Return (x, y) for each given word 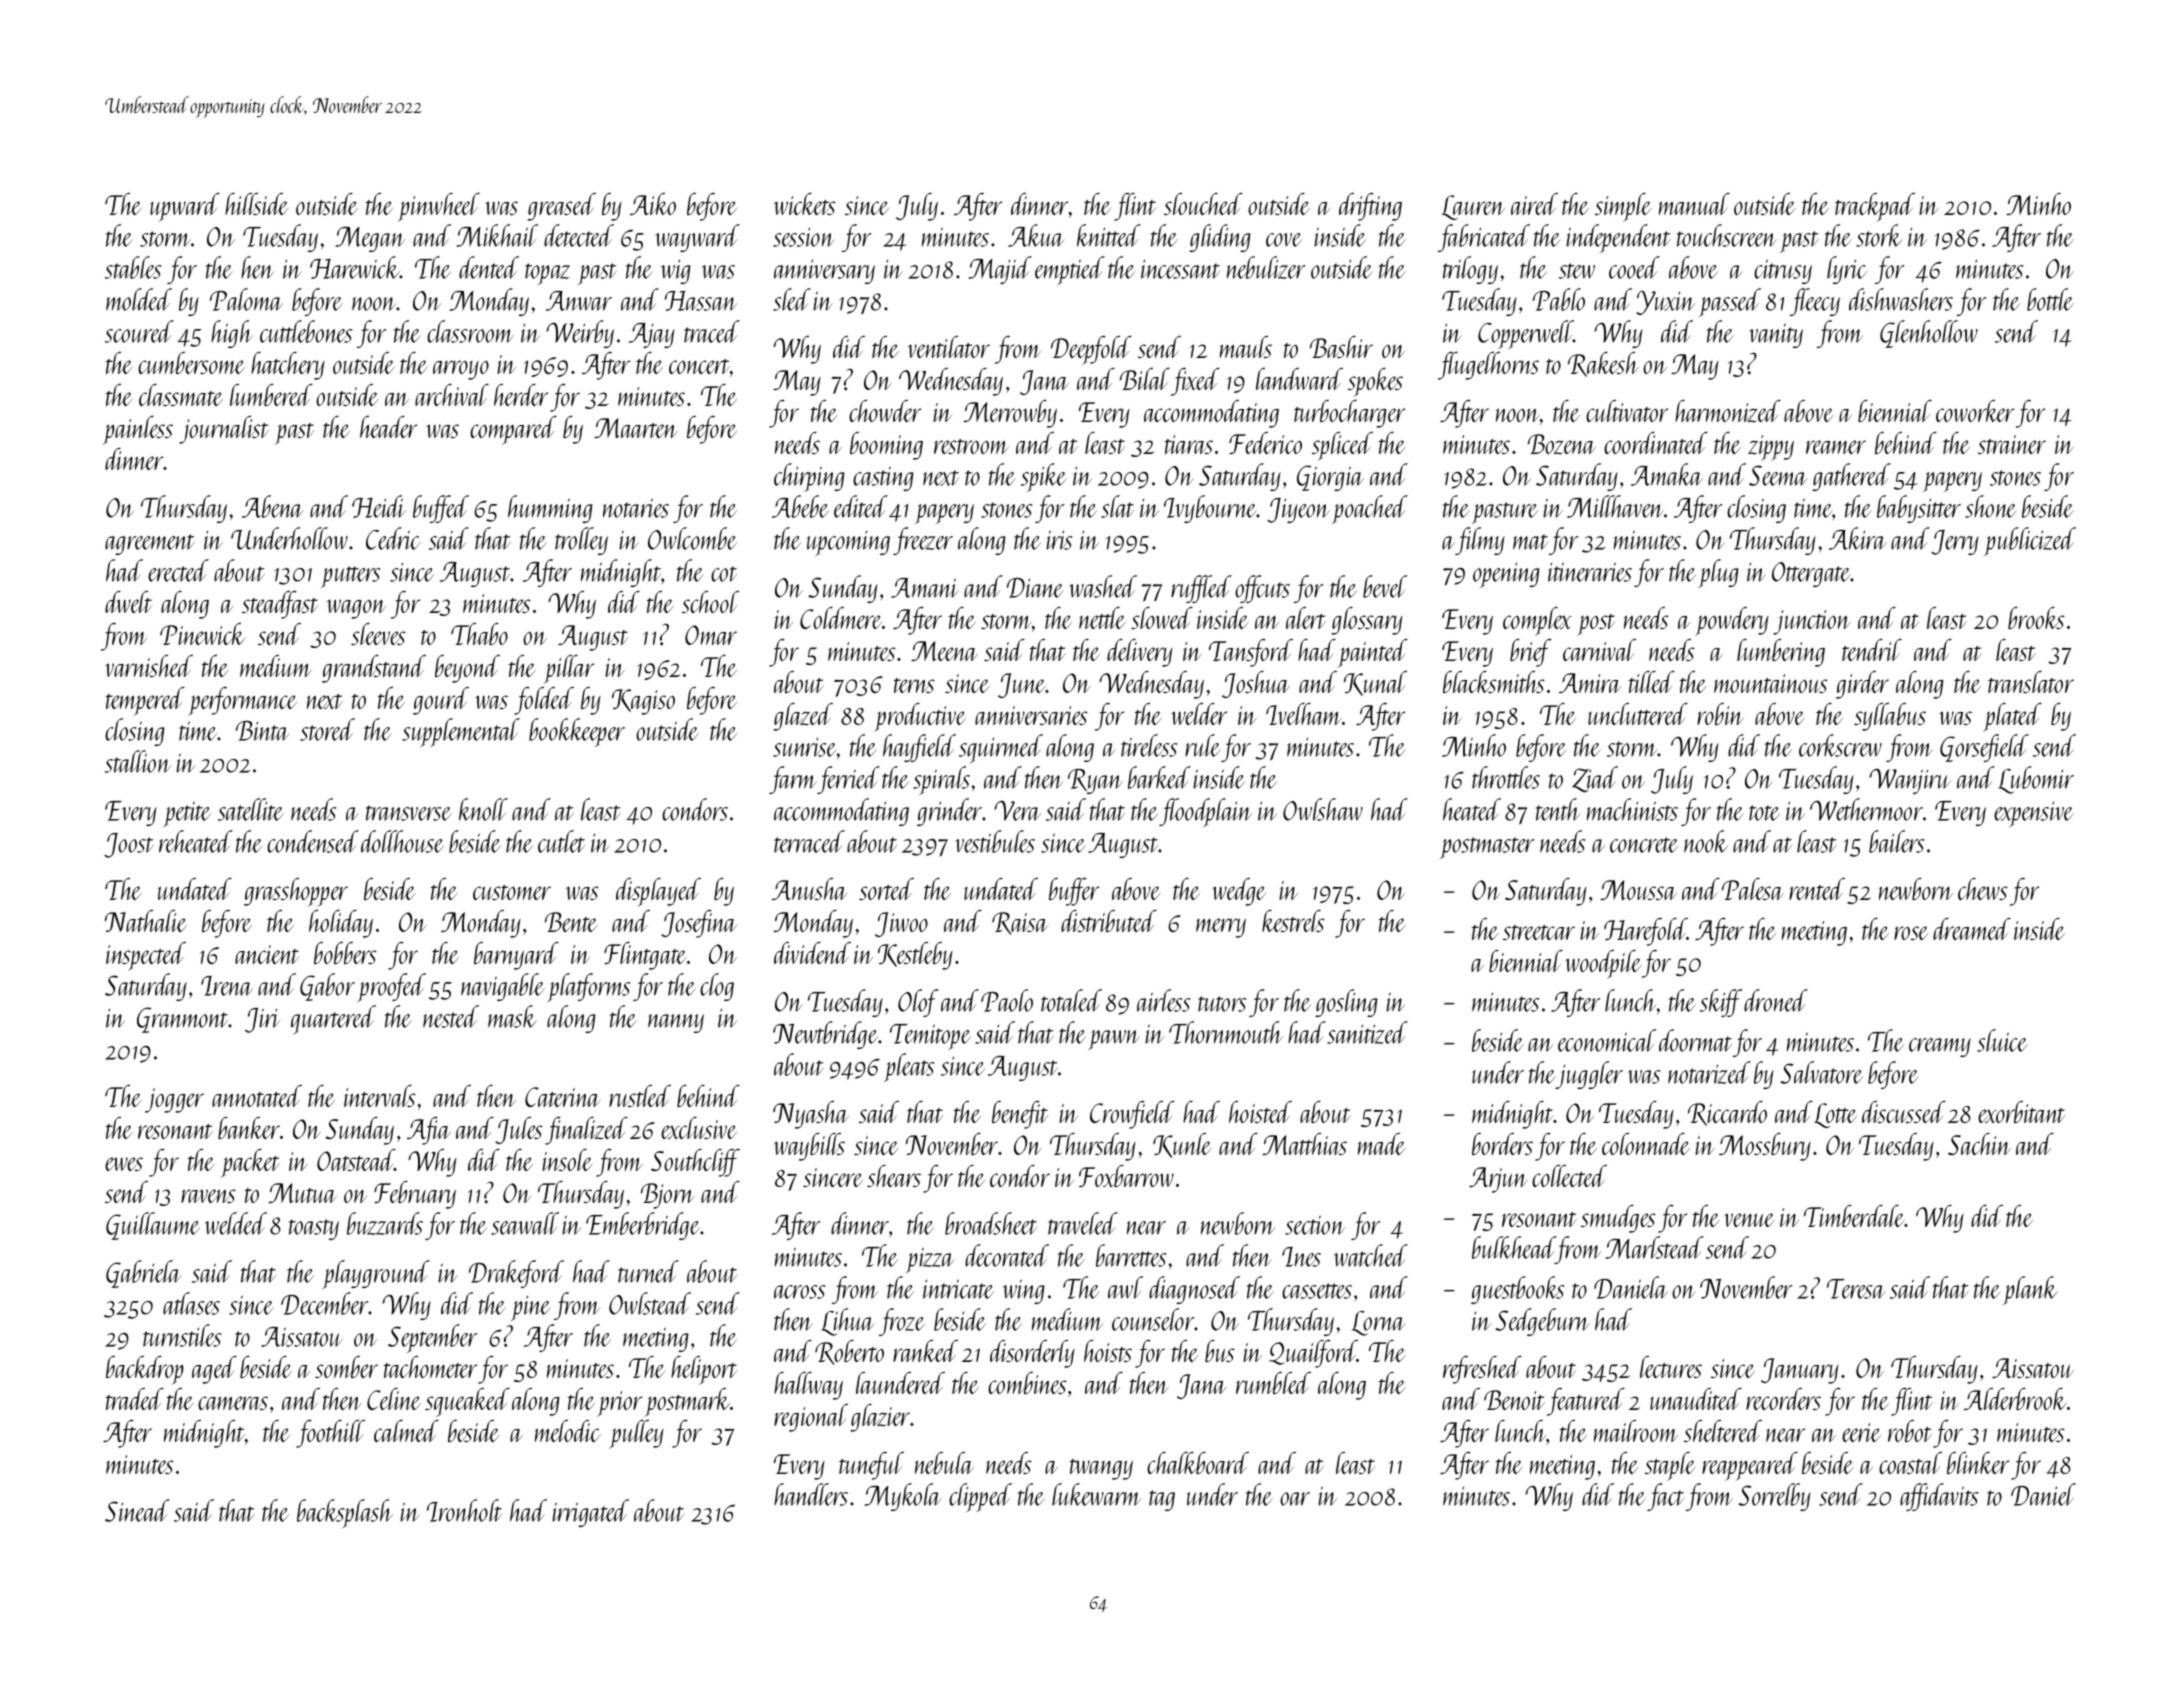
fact (1665, 1497)
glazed (803, 717)
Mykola (903, 1497)
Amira (1590, 683)
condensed (313, 841)
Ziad (1595, 779)
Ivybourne (1210, 509)
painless (138, 430)
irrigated (590, 1513)
